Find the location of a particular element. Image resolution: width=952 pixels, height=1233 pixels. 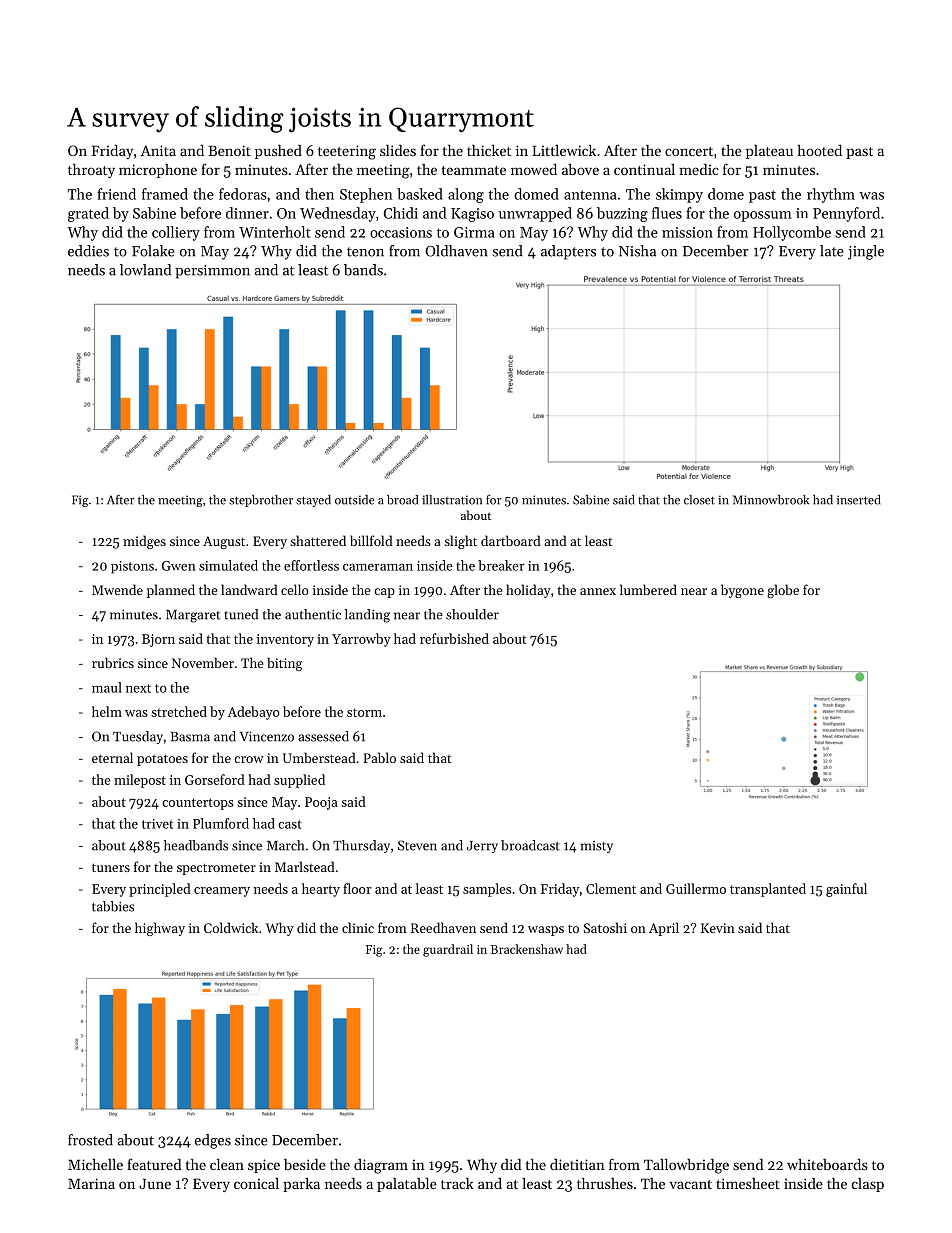

samples is located at coordinates (487, 890).
